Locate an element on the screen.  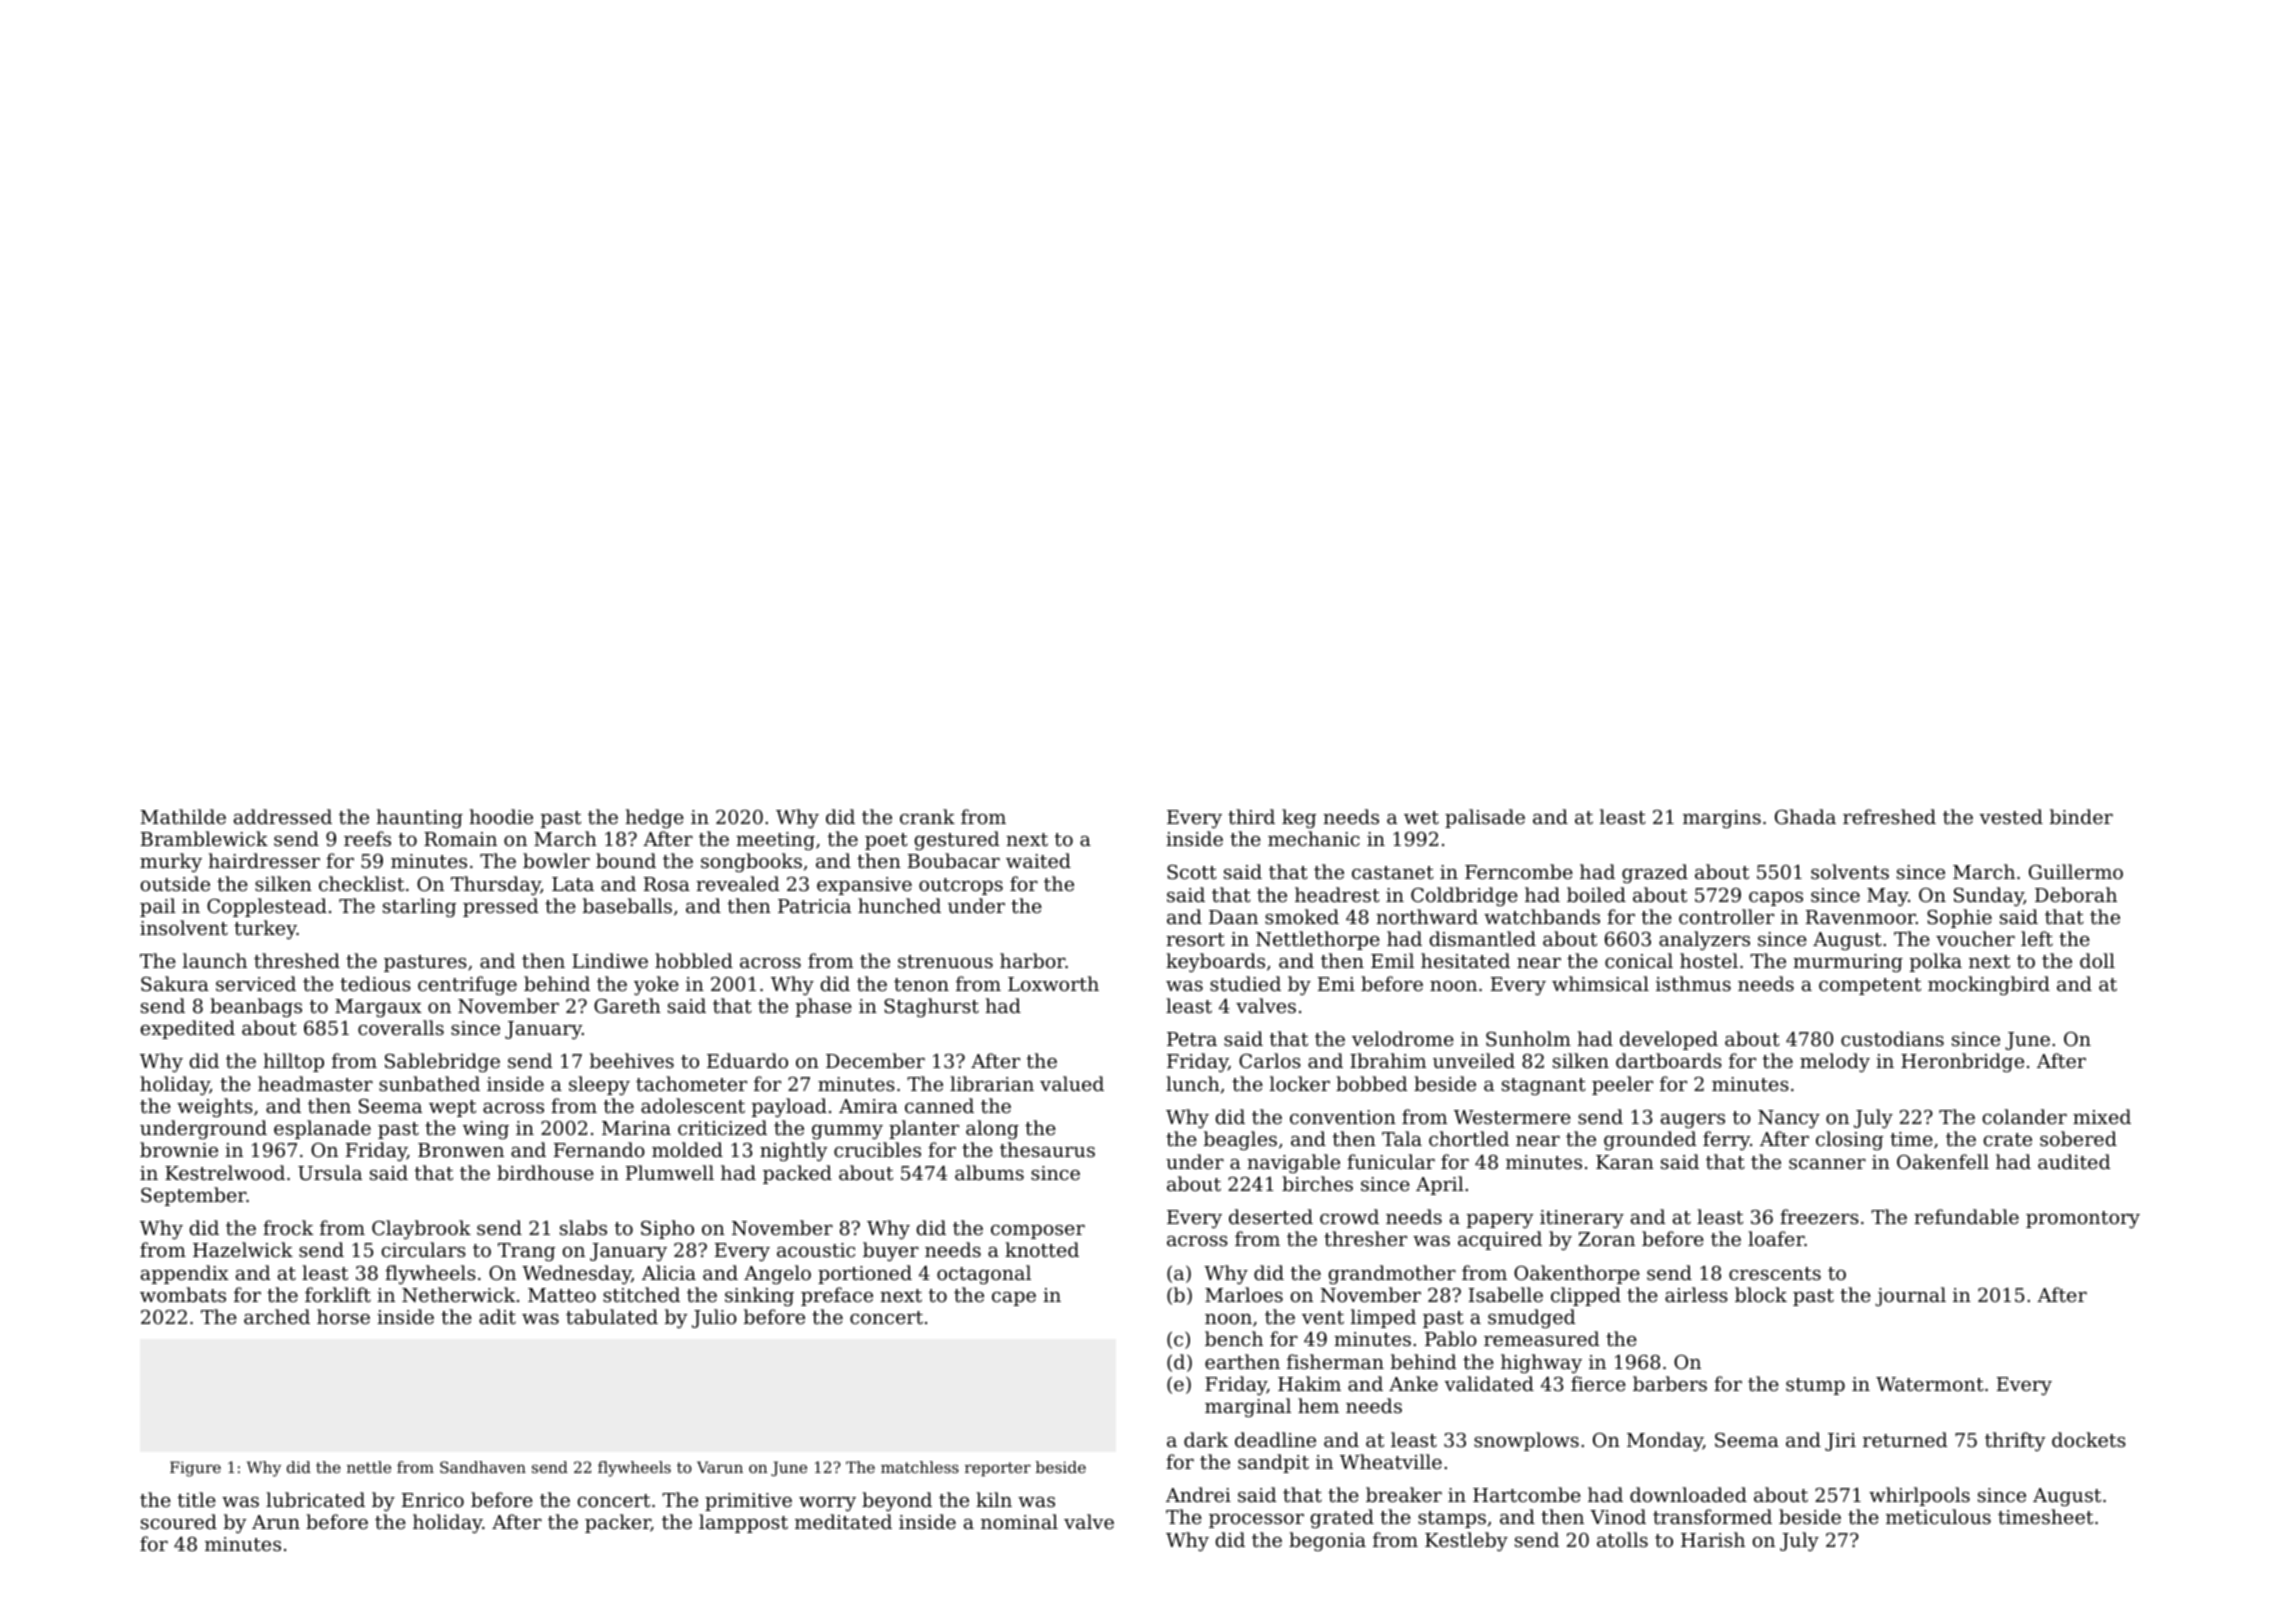
marginal is located at coordinates (1248, 1407).
